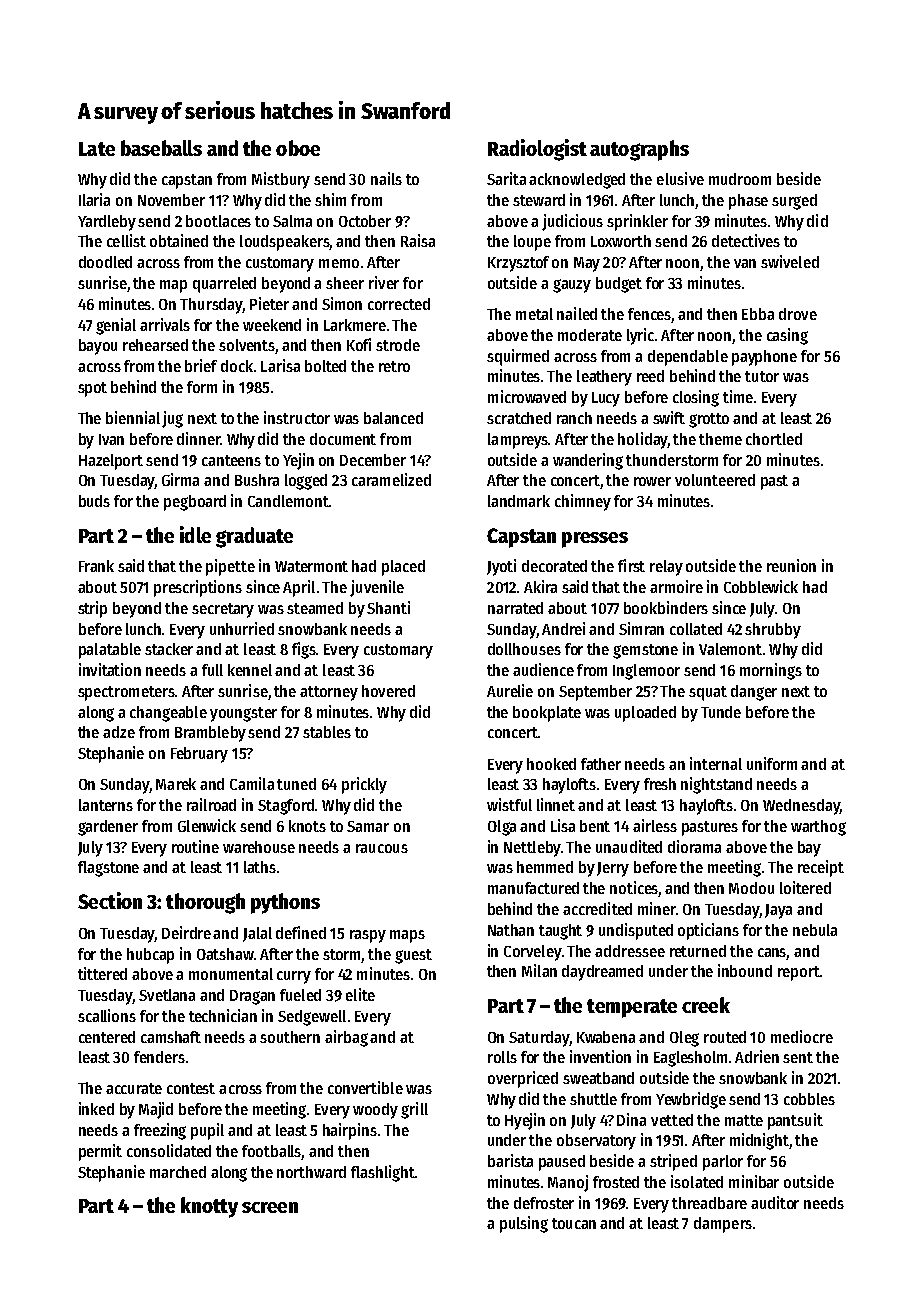 This screenshot has width=924, height=1314. I want to click on marched, so click(178, 1172).
